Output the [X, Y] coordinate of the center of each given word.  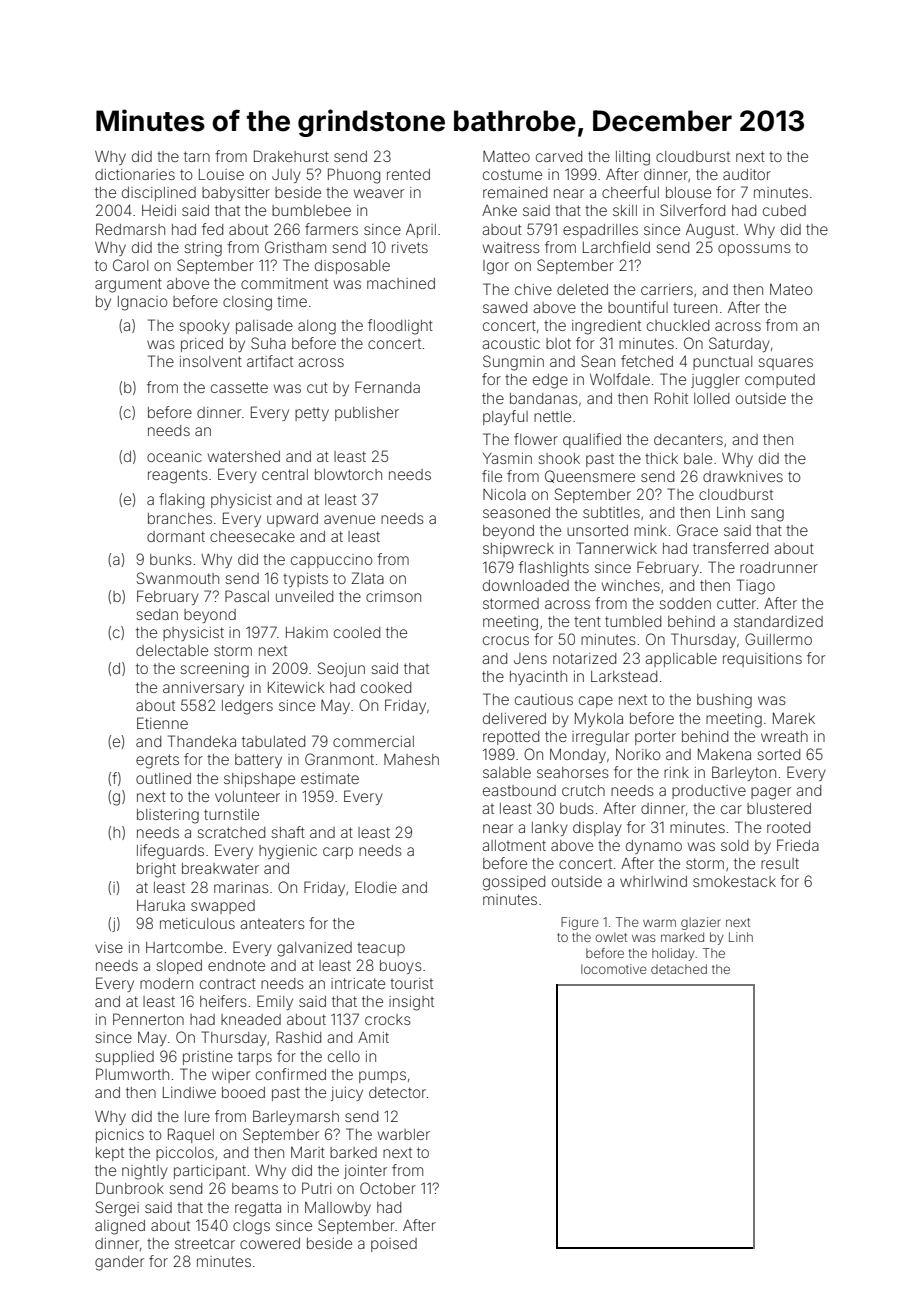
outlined [163, 778]
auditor [747, 174]
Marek [794, 718]
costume [512, 175]
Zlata [367, 578]
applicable [681, 660]
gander [119, 1263]
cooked [386, 687]
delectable [172, 650]
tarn [197, 156]
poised [394, 1245]
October [388, 1188]
